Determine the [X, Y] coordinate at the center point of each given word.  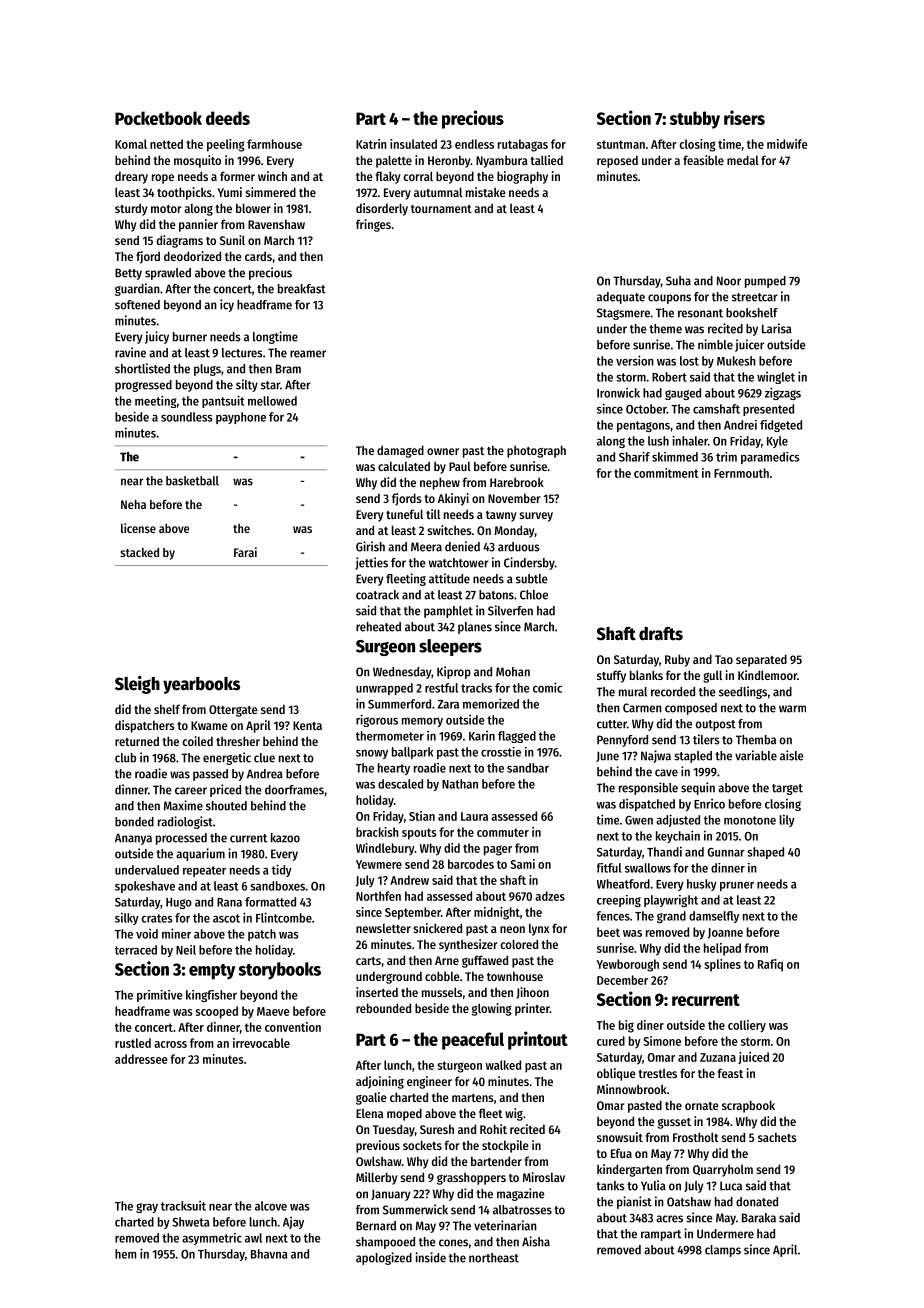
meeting [156, 401]
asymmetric [212, 1239]
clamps [723, 1251]
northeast [494, 1258]
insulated [413, 144]
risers [744, 117]
